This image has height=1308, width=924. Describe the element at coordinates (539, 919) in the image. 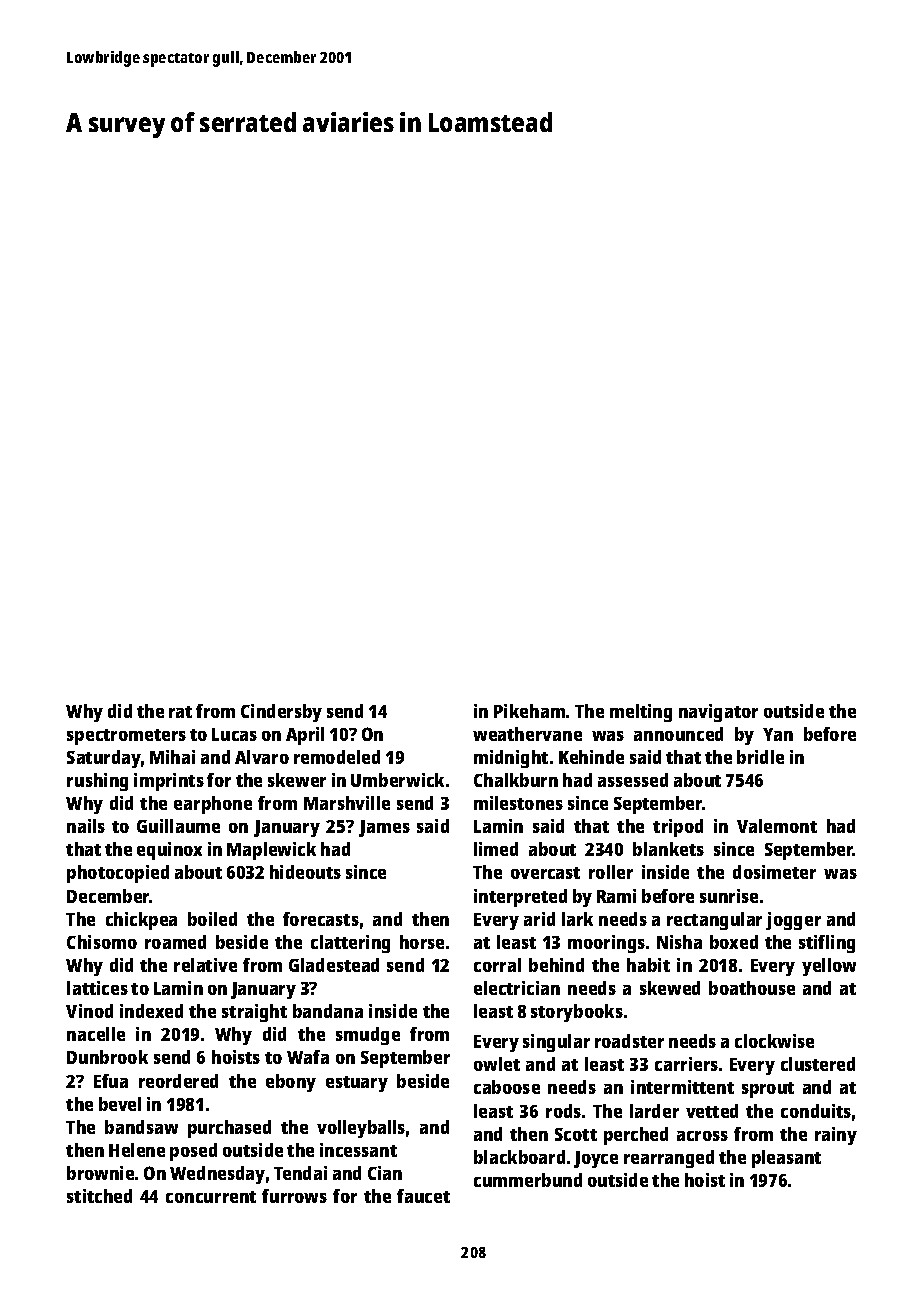

I see `arid` at that location.
